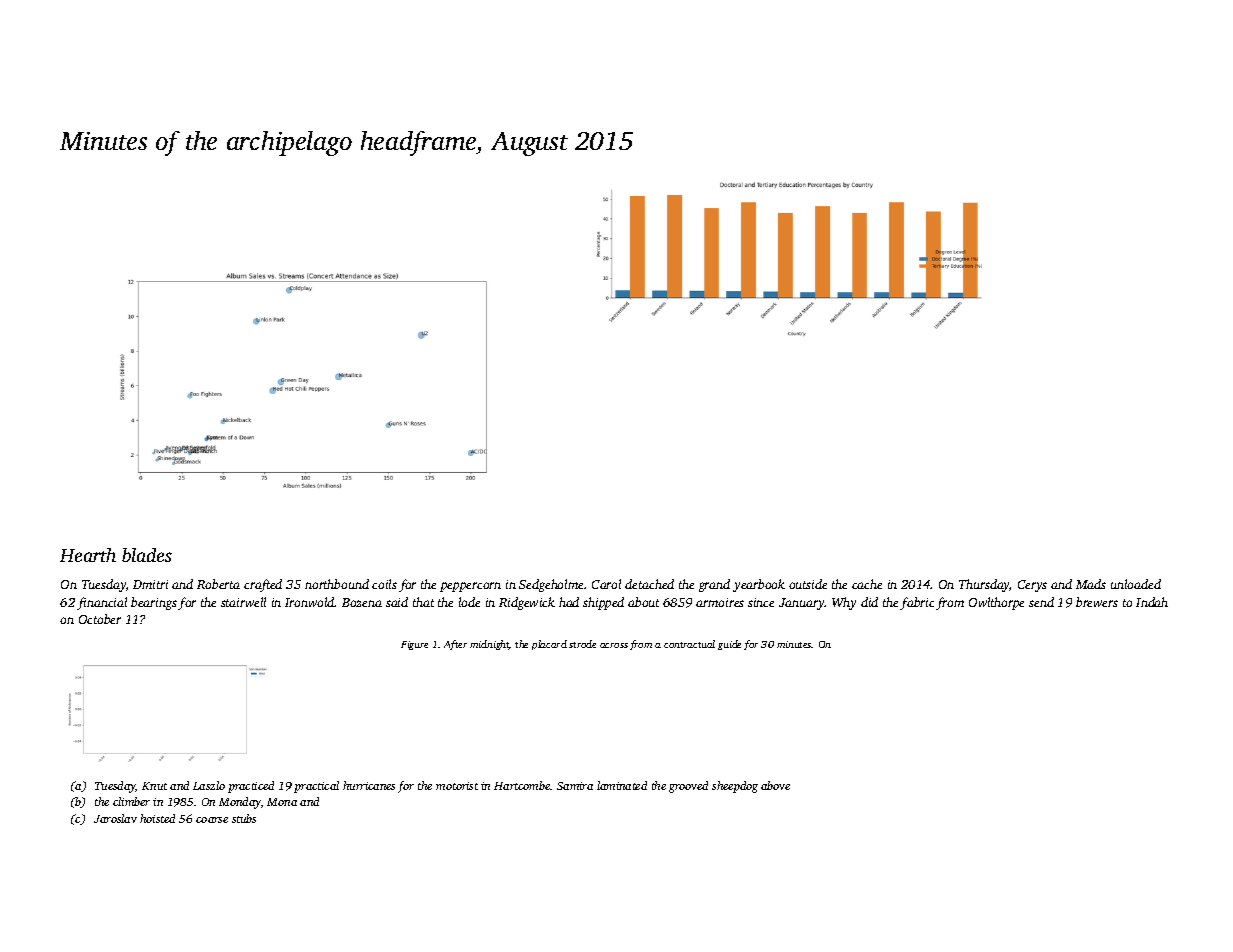  I want to click on guide, so click(729, 645).
